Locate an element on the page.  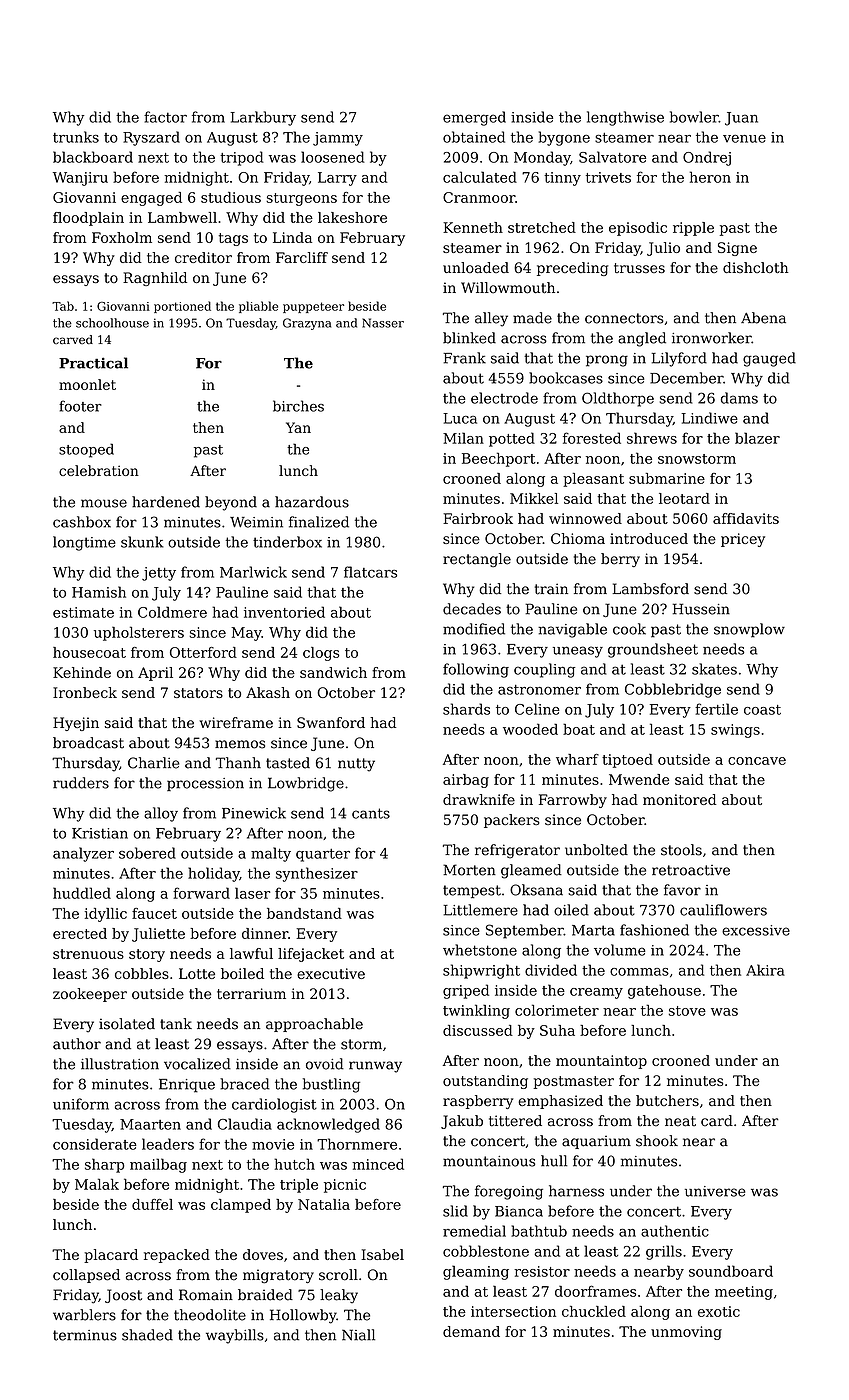
clamped is located at coordinates (241, 1206).
